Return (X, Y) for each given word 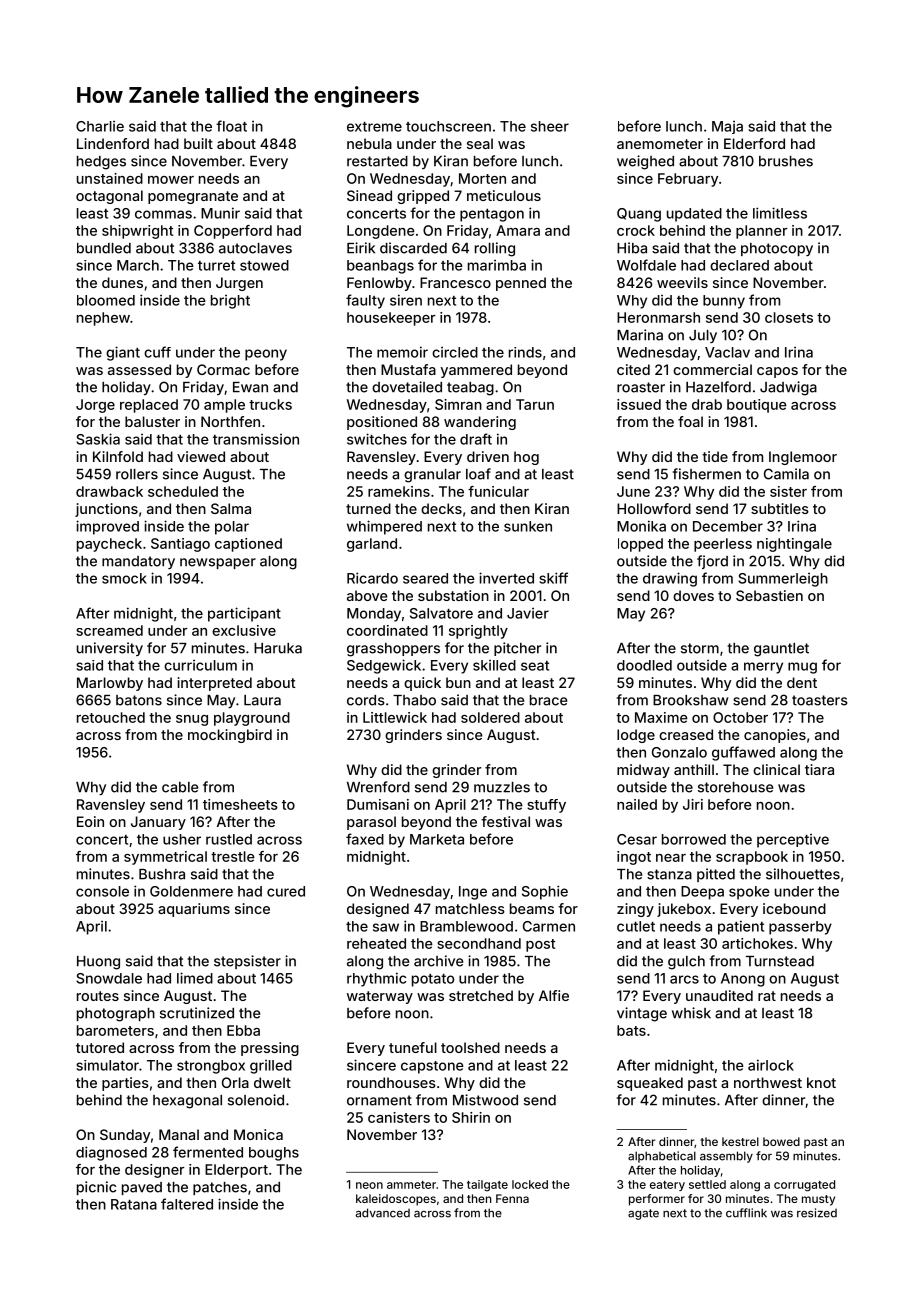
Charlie (100, 126)
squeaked (650, 1084)
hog (526, 458)
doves (693, 595)
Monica (258, 1134)
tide (715, 456)
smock (124, 578)
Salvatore (441, 613)
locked (530, 1184)
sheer (550, 126)
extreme (374, 127)
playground (252, 719)
